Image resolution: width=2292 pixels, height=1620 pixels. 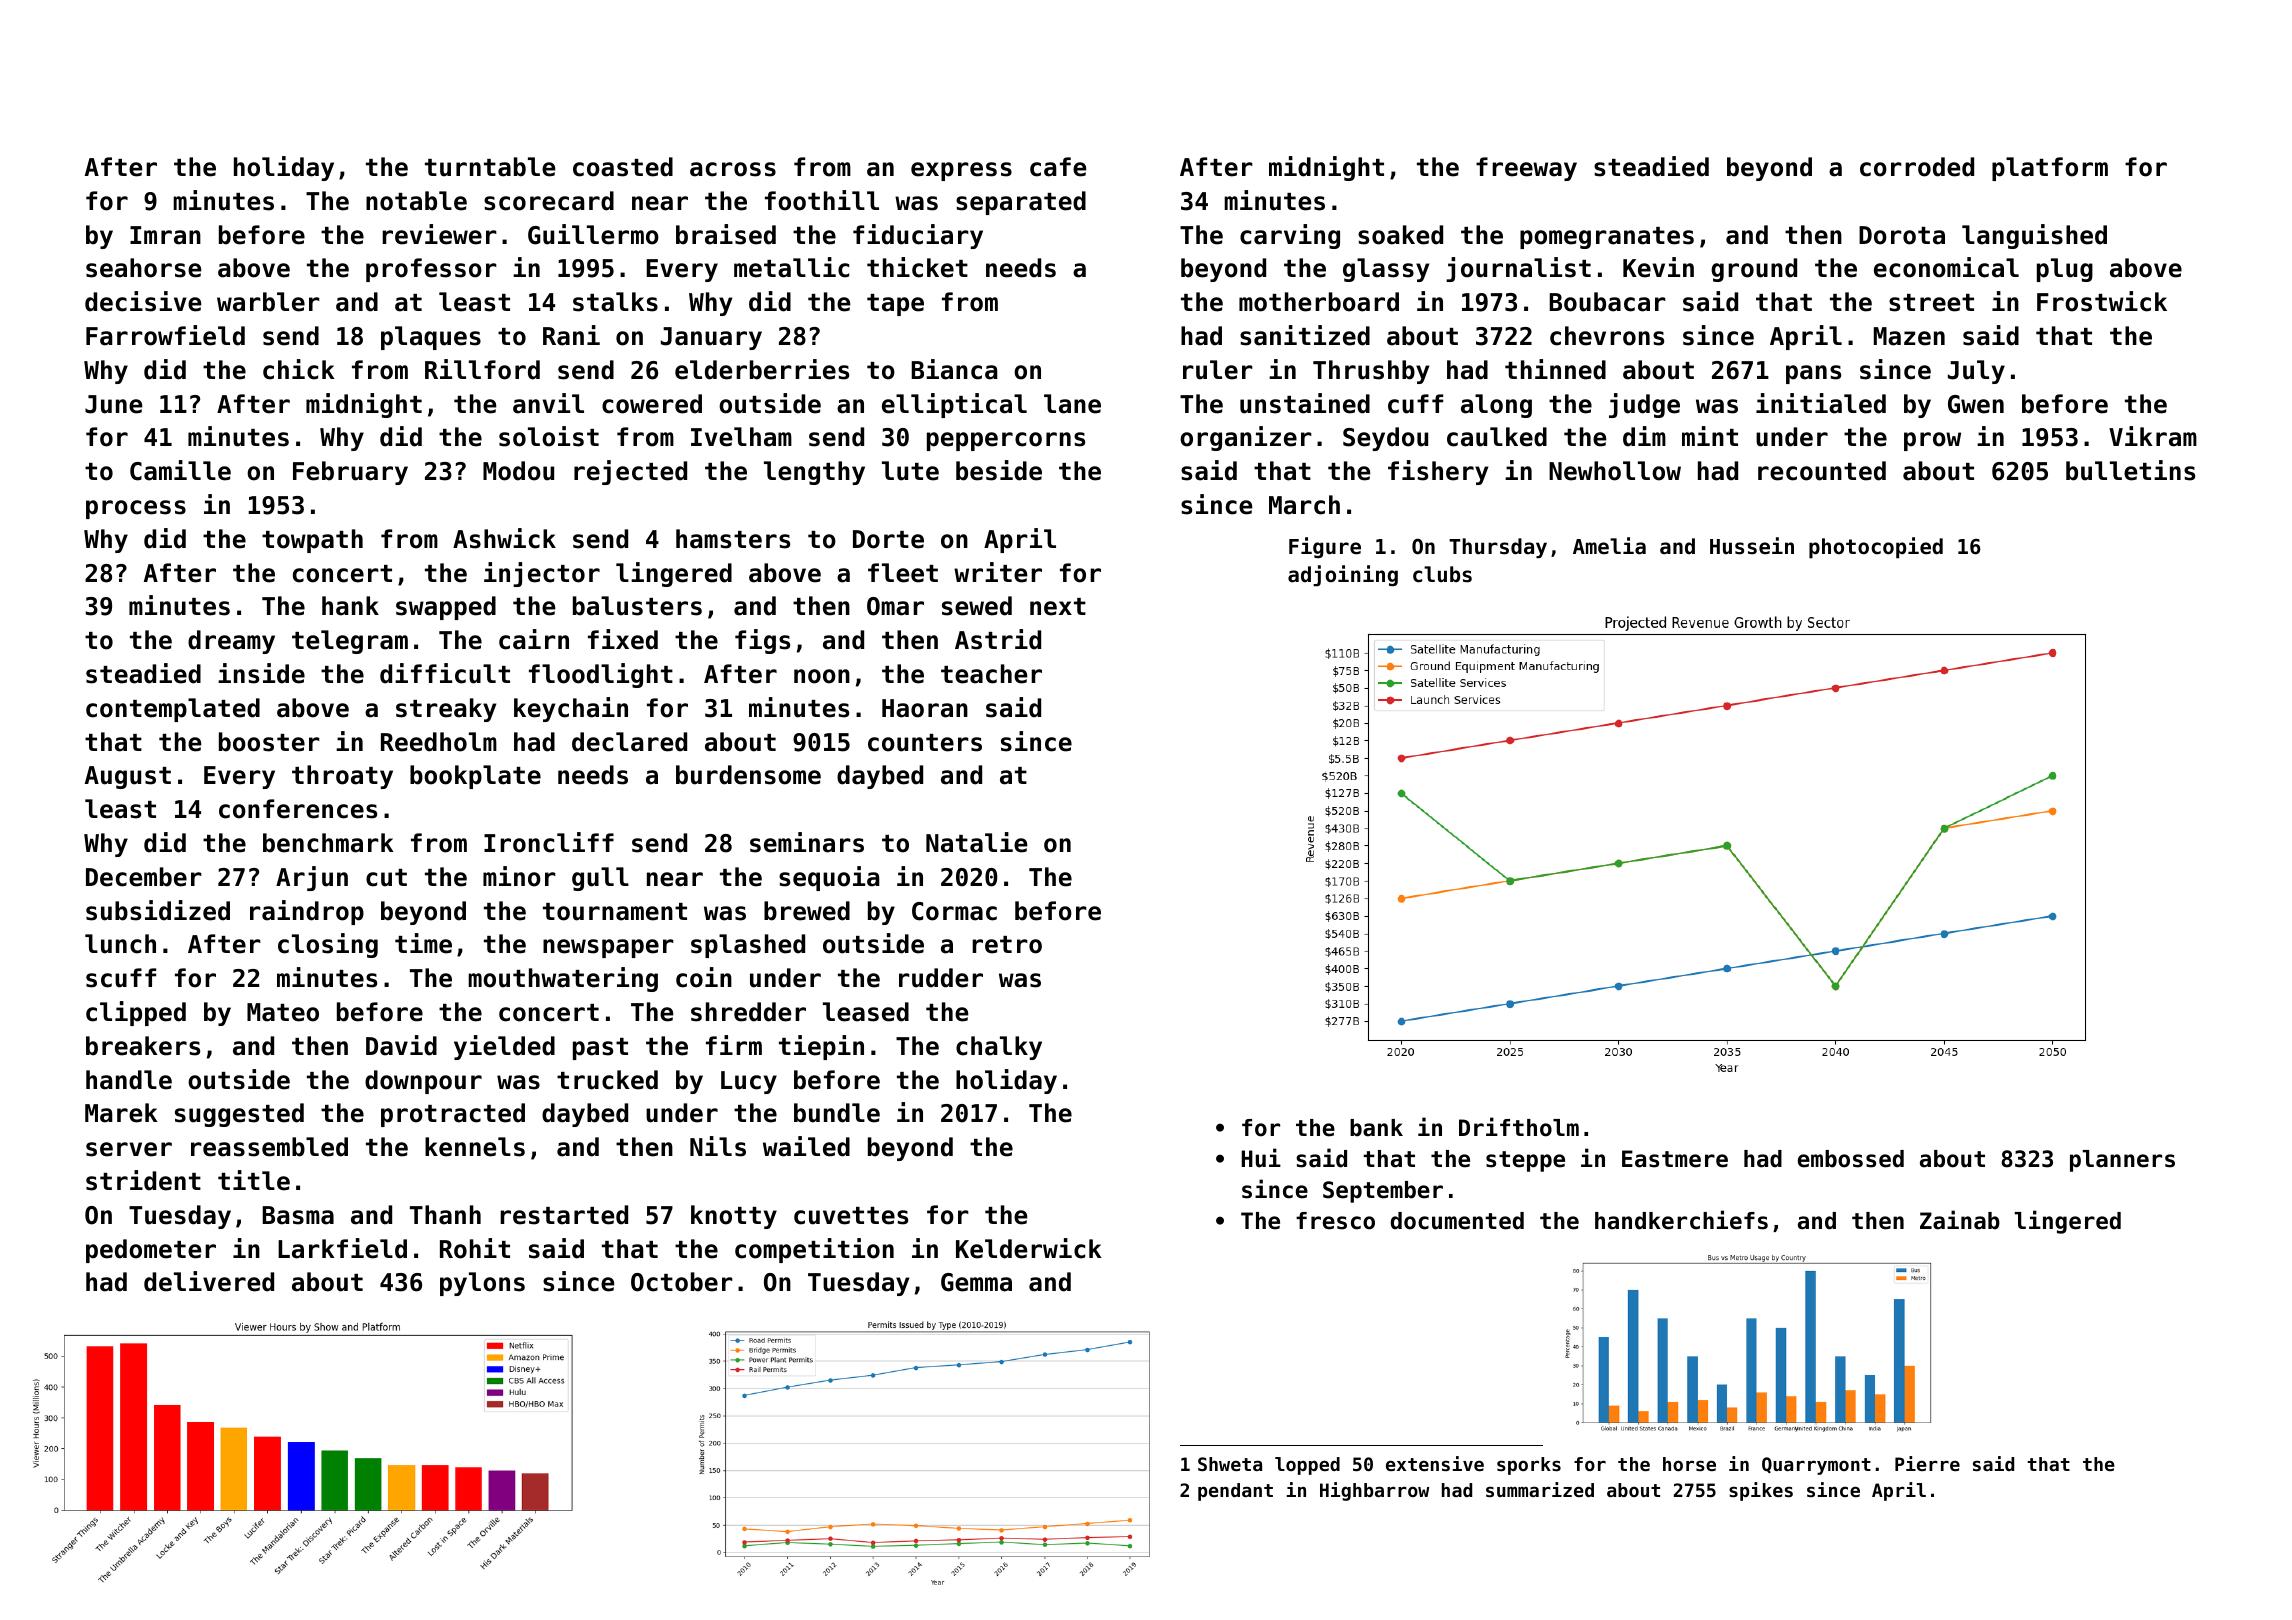 What do you see at coordinates (298, 809) in the screenshot?
I see `conferences` at bounding box center [298, 809].
